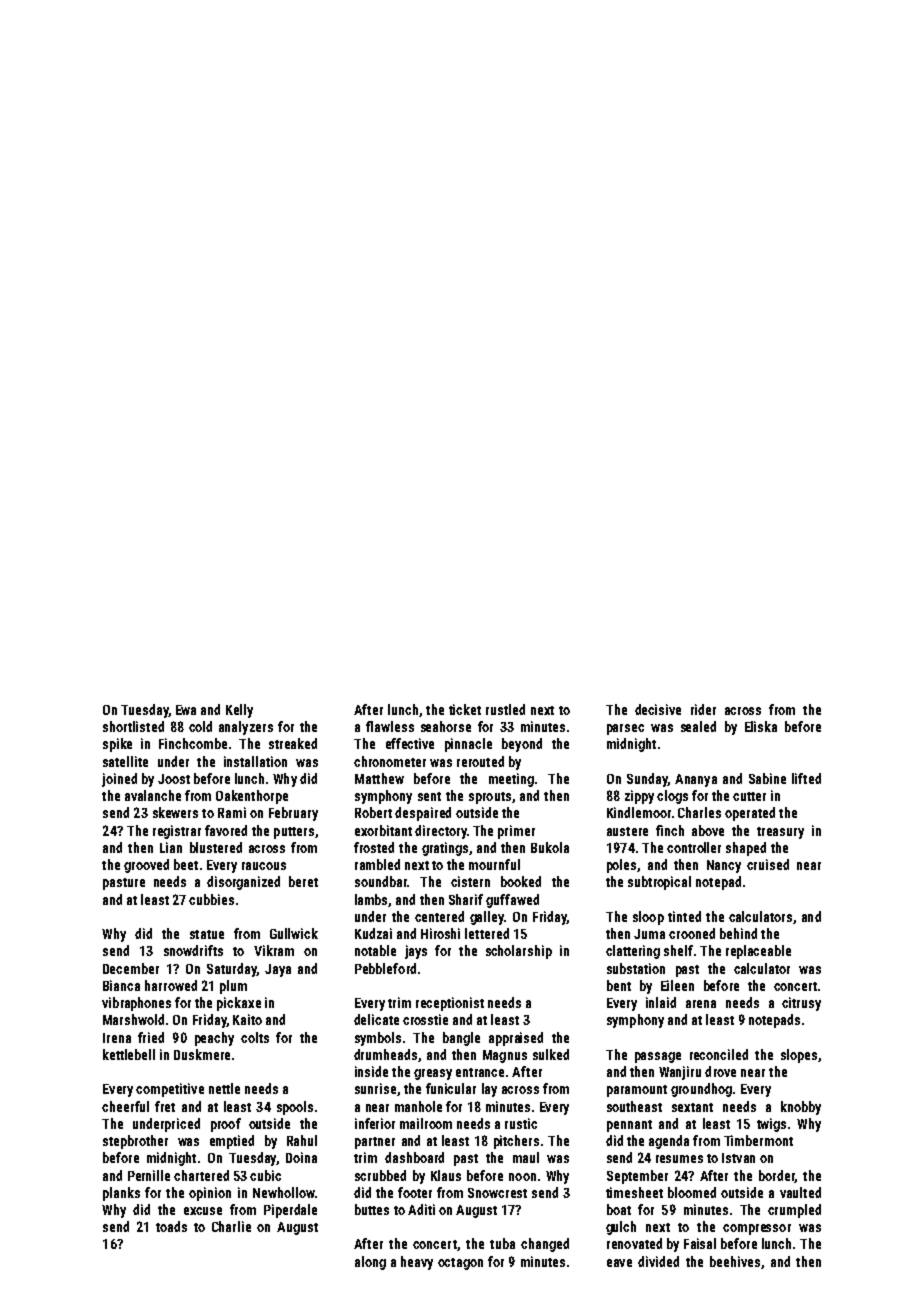 The height and width of the screenshot is (1308, 924). What do you see at coordinates (480, 761) in the screenshot?
I see `rerouted` at bounding box center [480, 761].
